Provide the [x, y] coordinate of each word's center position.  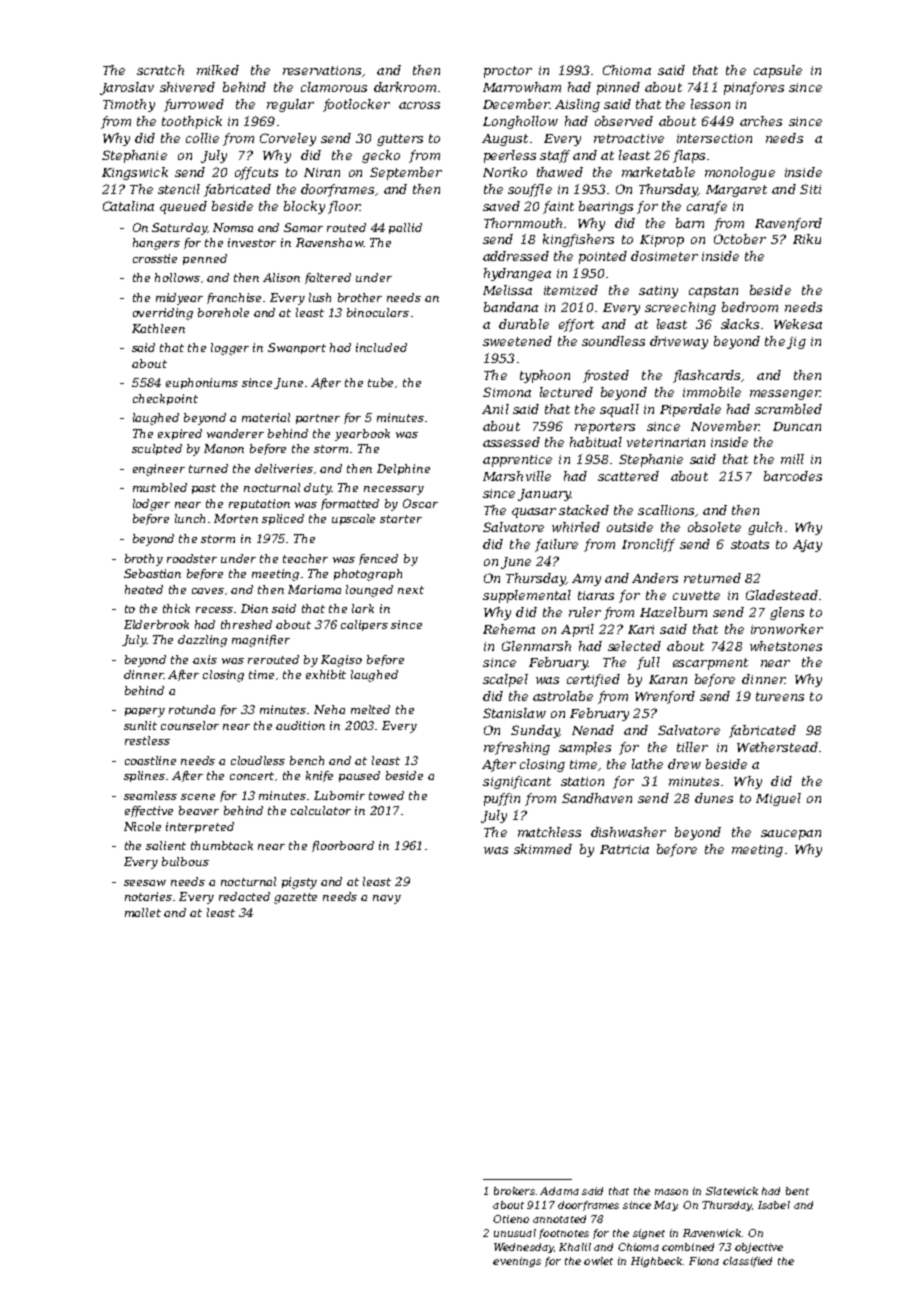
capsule [778, 71]
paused [359, 776]
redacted [244, 896]
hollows [177, 277]
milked [218, 70]
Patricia [624, 849]
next [411, 590]
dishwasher [628, 832]
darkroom [405, 87]
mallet [143, 912]
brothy [144, 560]
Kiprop [662, 241]
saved [501, 206]
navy [387, 899]
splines [144, 776]
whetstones [786, 646]
